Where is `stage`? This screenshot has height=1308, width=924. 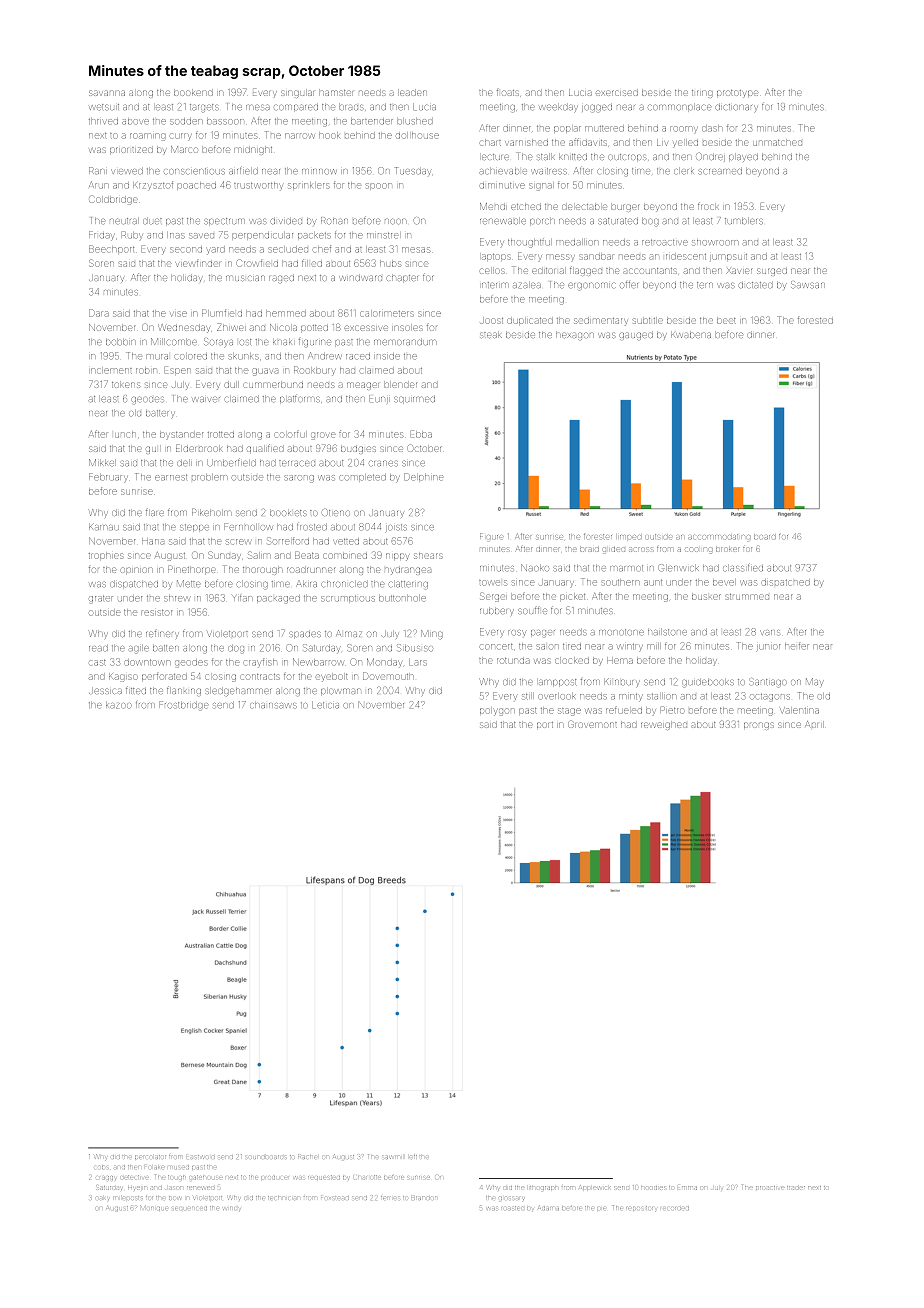
stage is located at coordinates (569, 712).
